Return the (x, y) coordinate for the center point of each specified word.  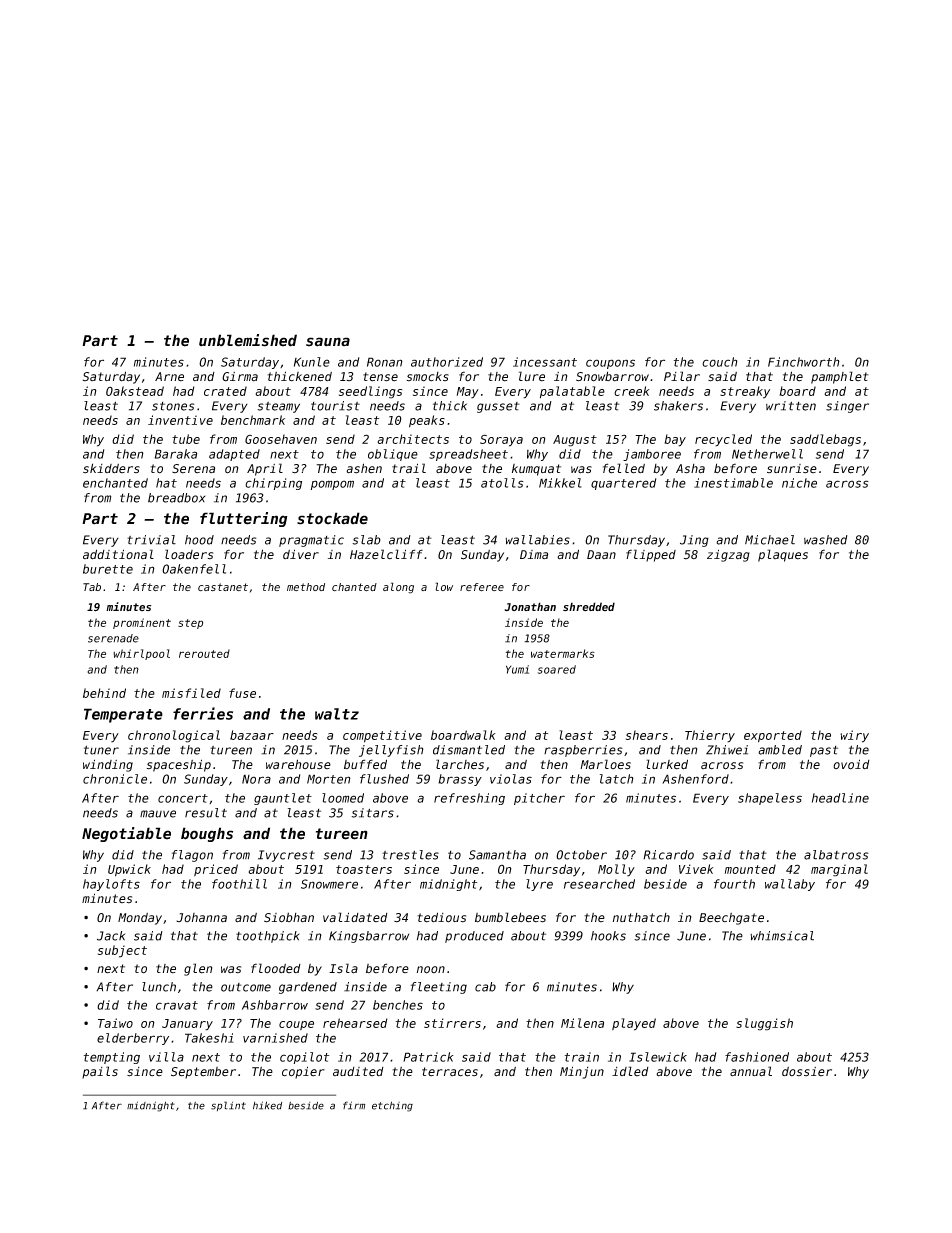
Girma (240, 377)
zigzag (728, 555)
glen (198, 969)
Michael (770, 540)
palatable (572, 392)
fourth (734, 884)
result (206, 813)
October (581, 855)
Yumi (517, 669)
